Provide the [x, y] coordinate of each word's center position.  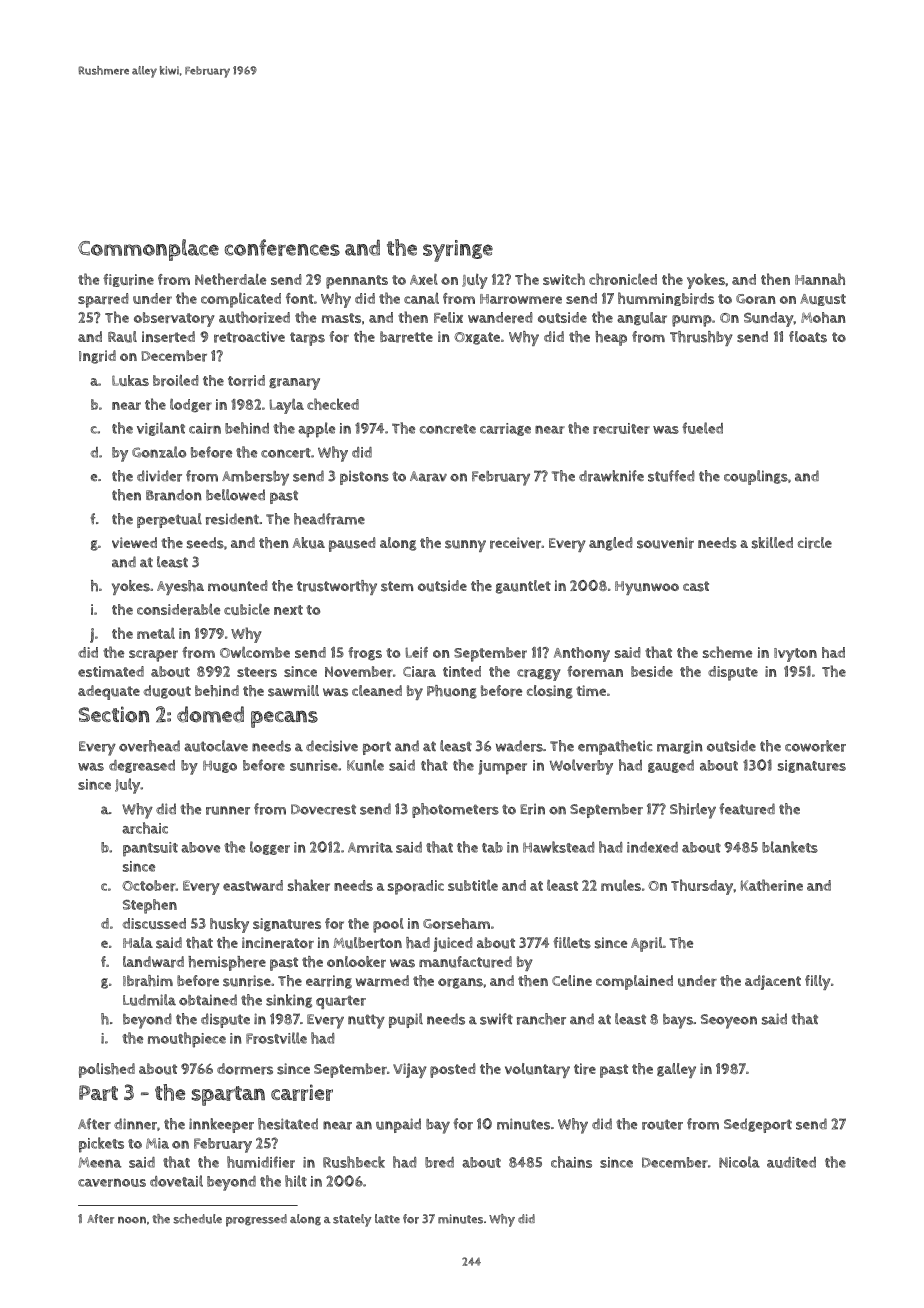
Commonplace [148, 250]
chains [571, 1162]
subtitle [473, 885]
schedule [197, 1219]
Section [114, 714]
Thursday [702, 887]
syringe [458, 251]
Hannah [820, 279]
